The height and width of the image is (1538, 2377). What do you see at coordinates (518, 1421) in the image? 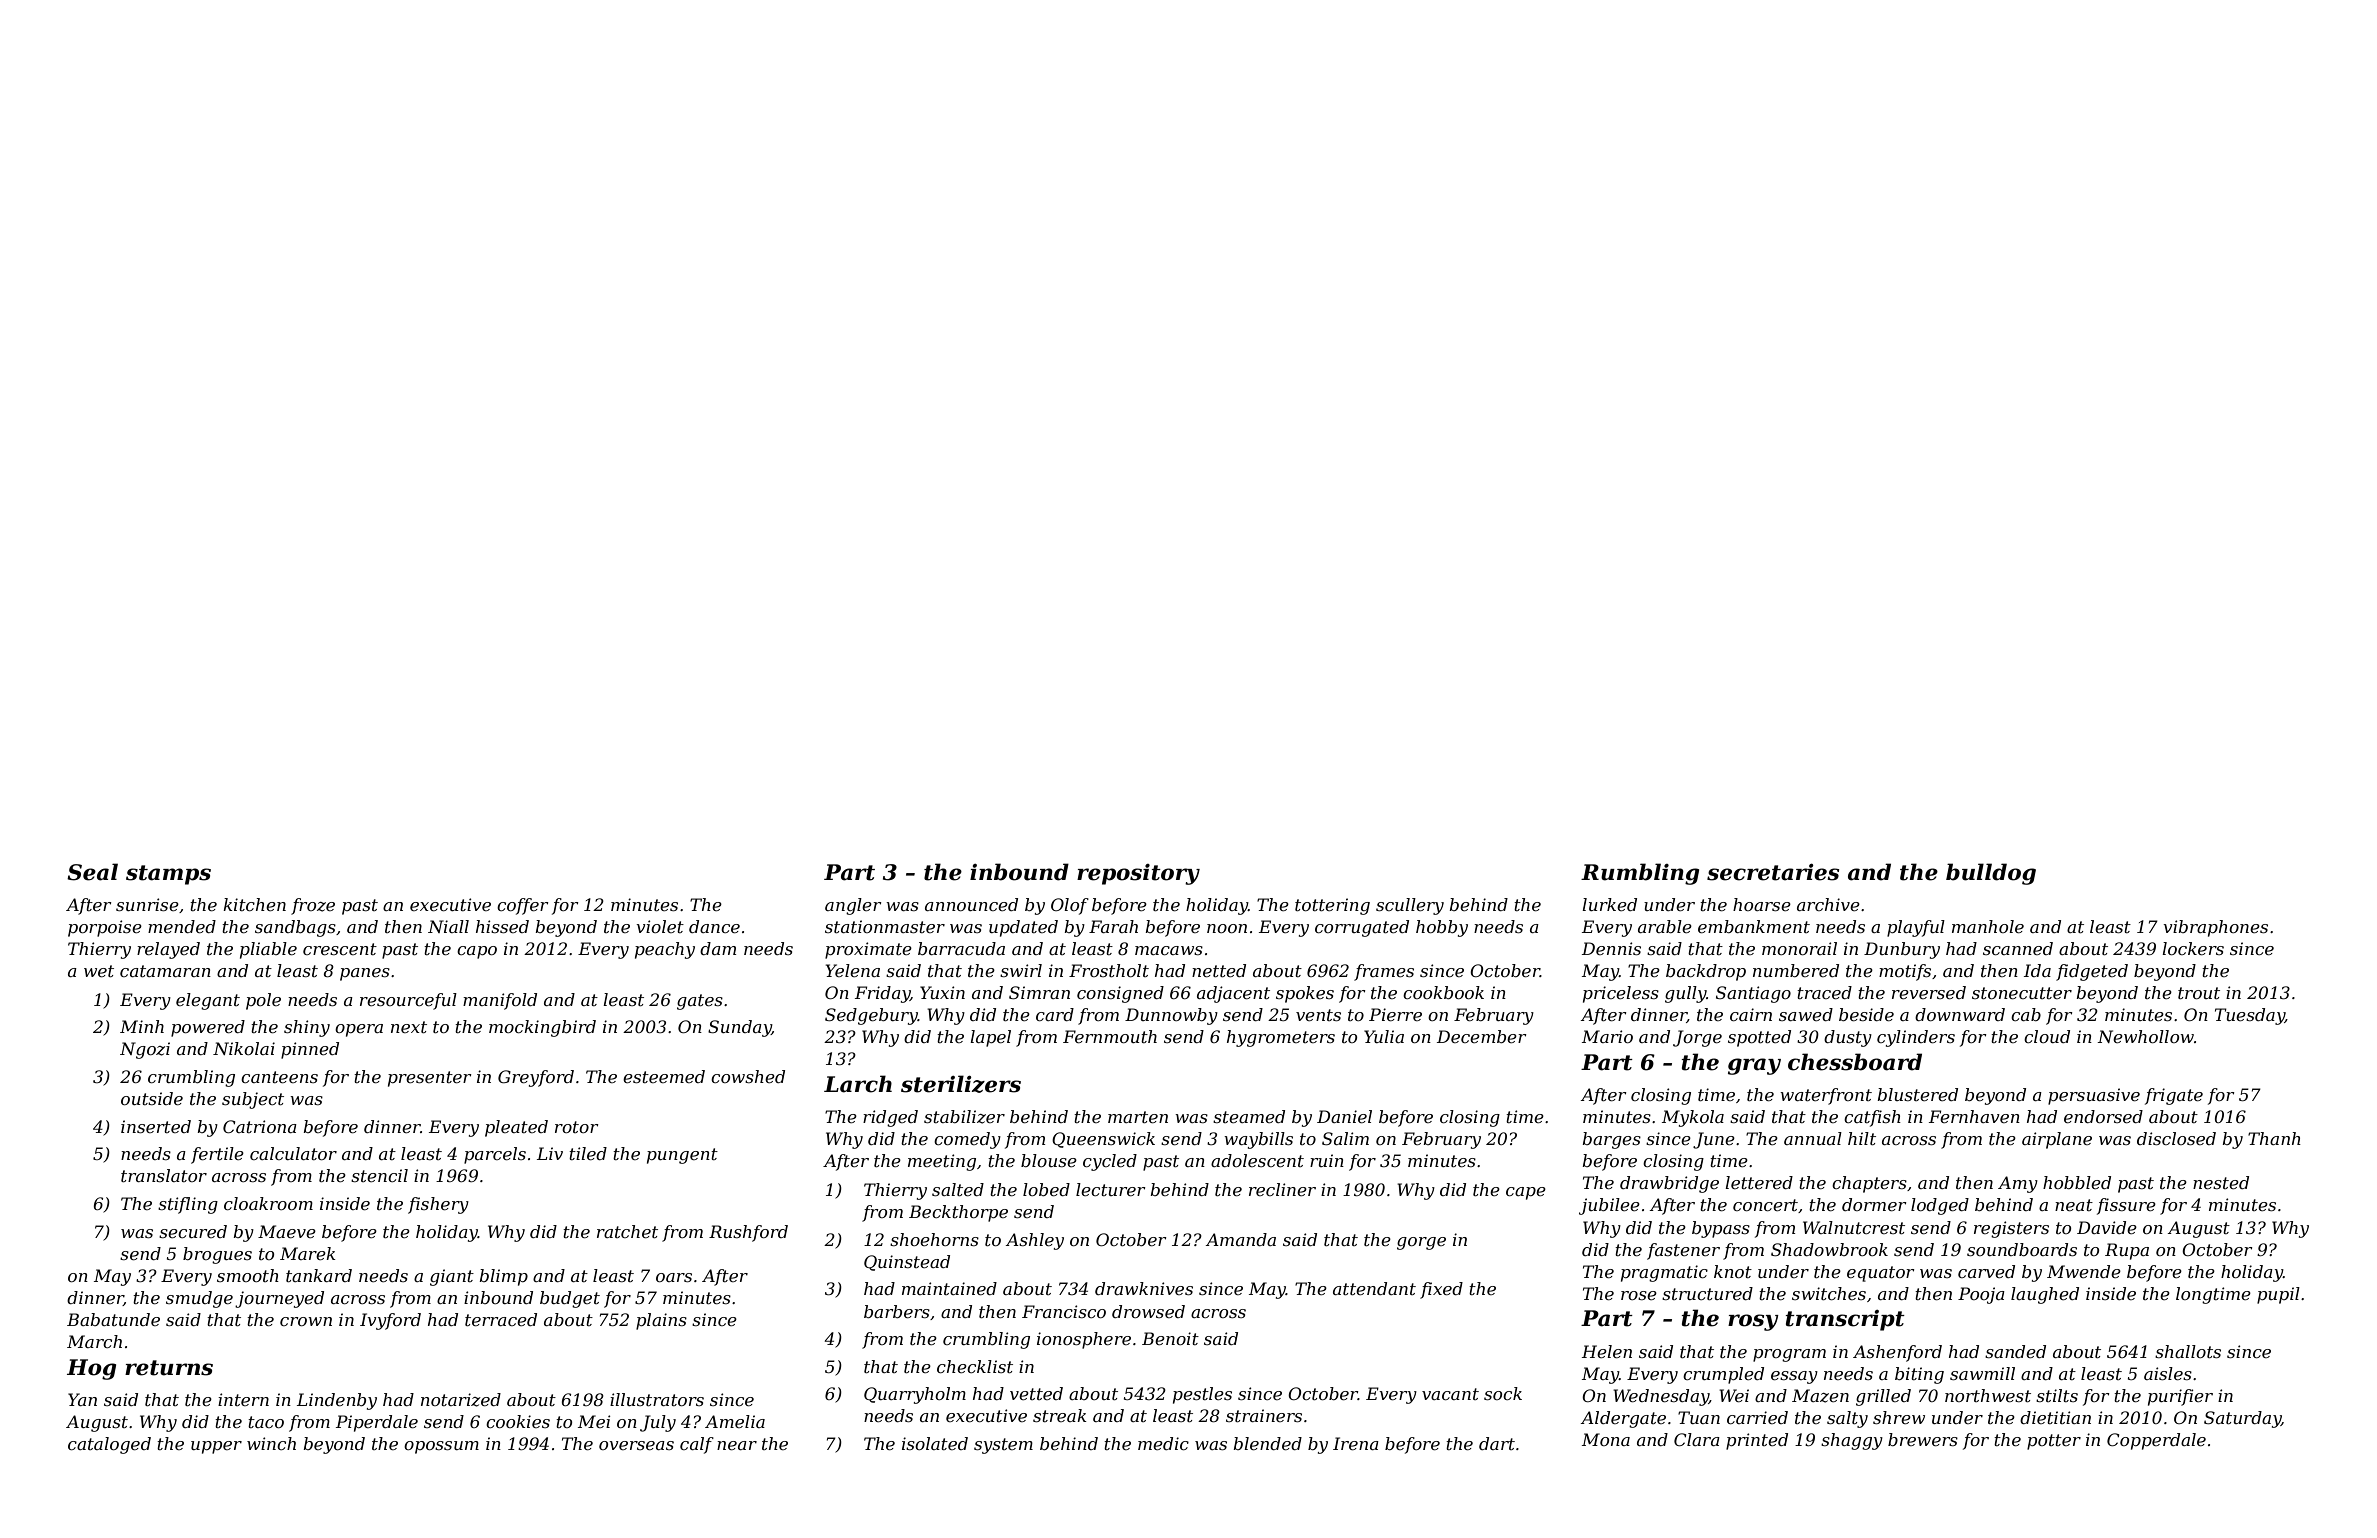
I see `cookies` at bounding box center [518, 1421].
